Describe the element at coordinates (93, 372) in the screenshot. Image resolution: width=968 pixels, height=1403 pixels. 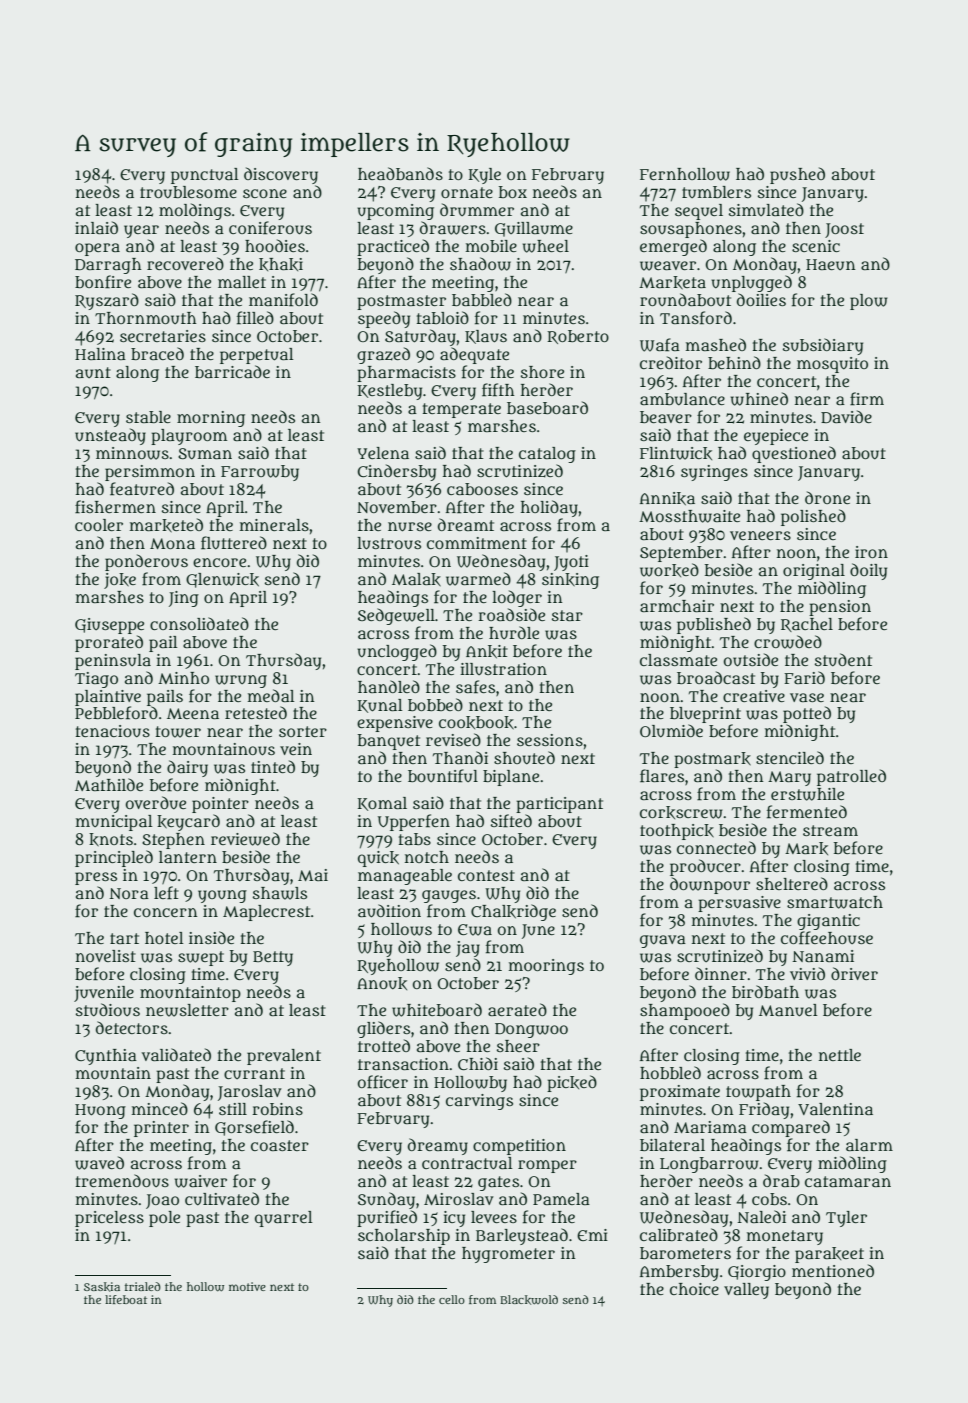
I see `aunt` at that location.
